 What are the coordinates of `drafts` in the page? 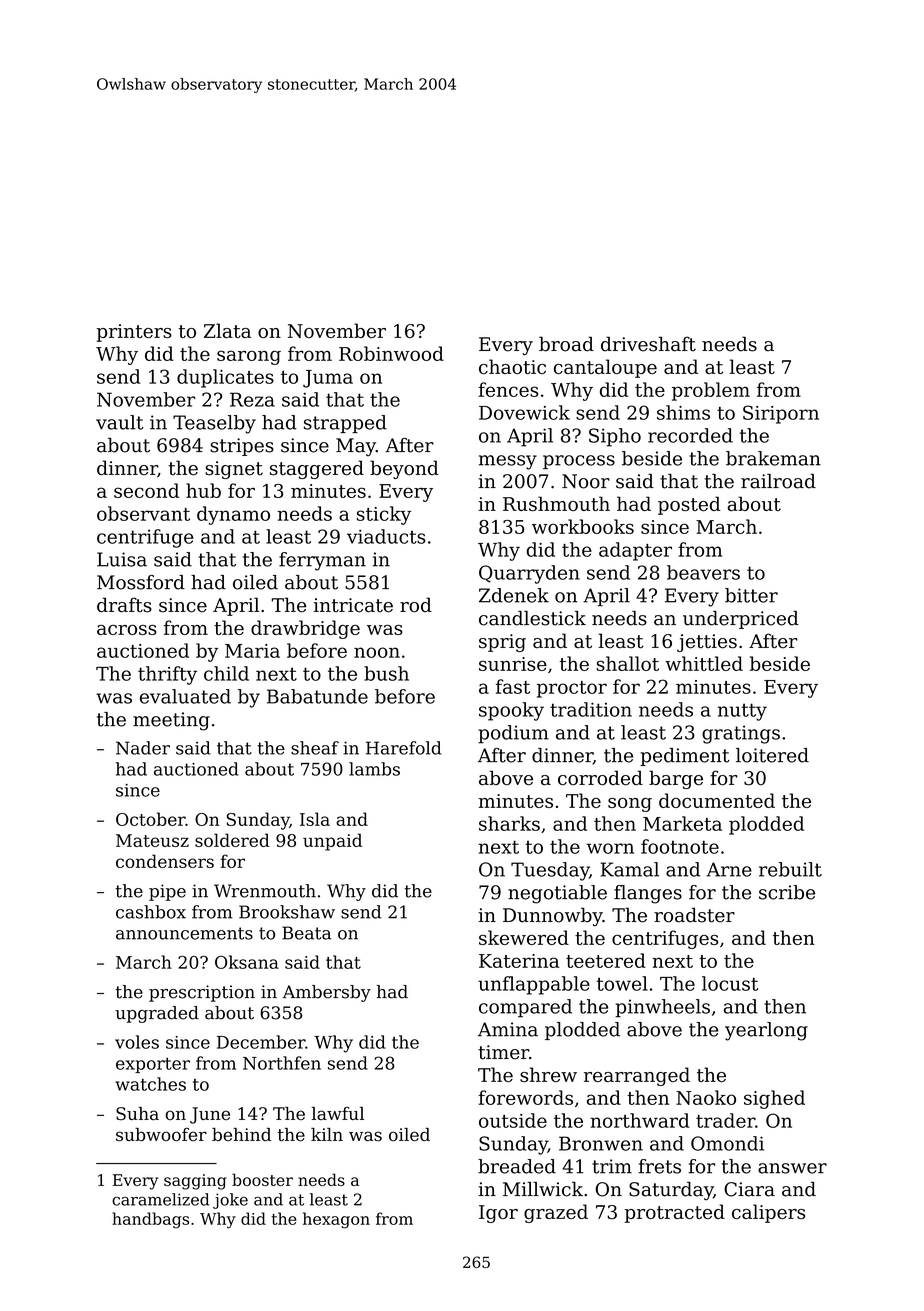 It's located at (124, 605).
